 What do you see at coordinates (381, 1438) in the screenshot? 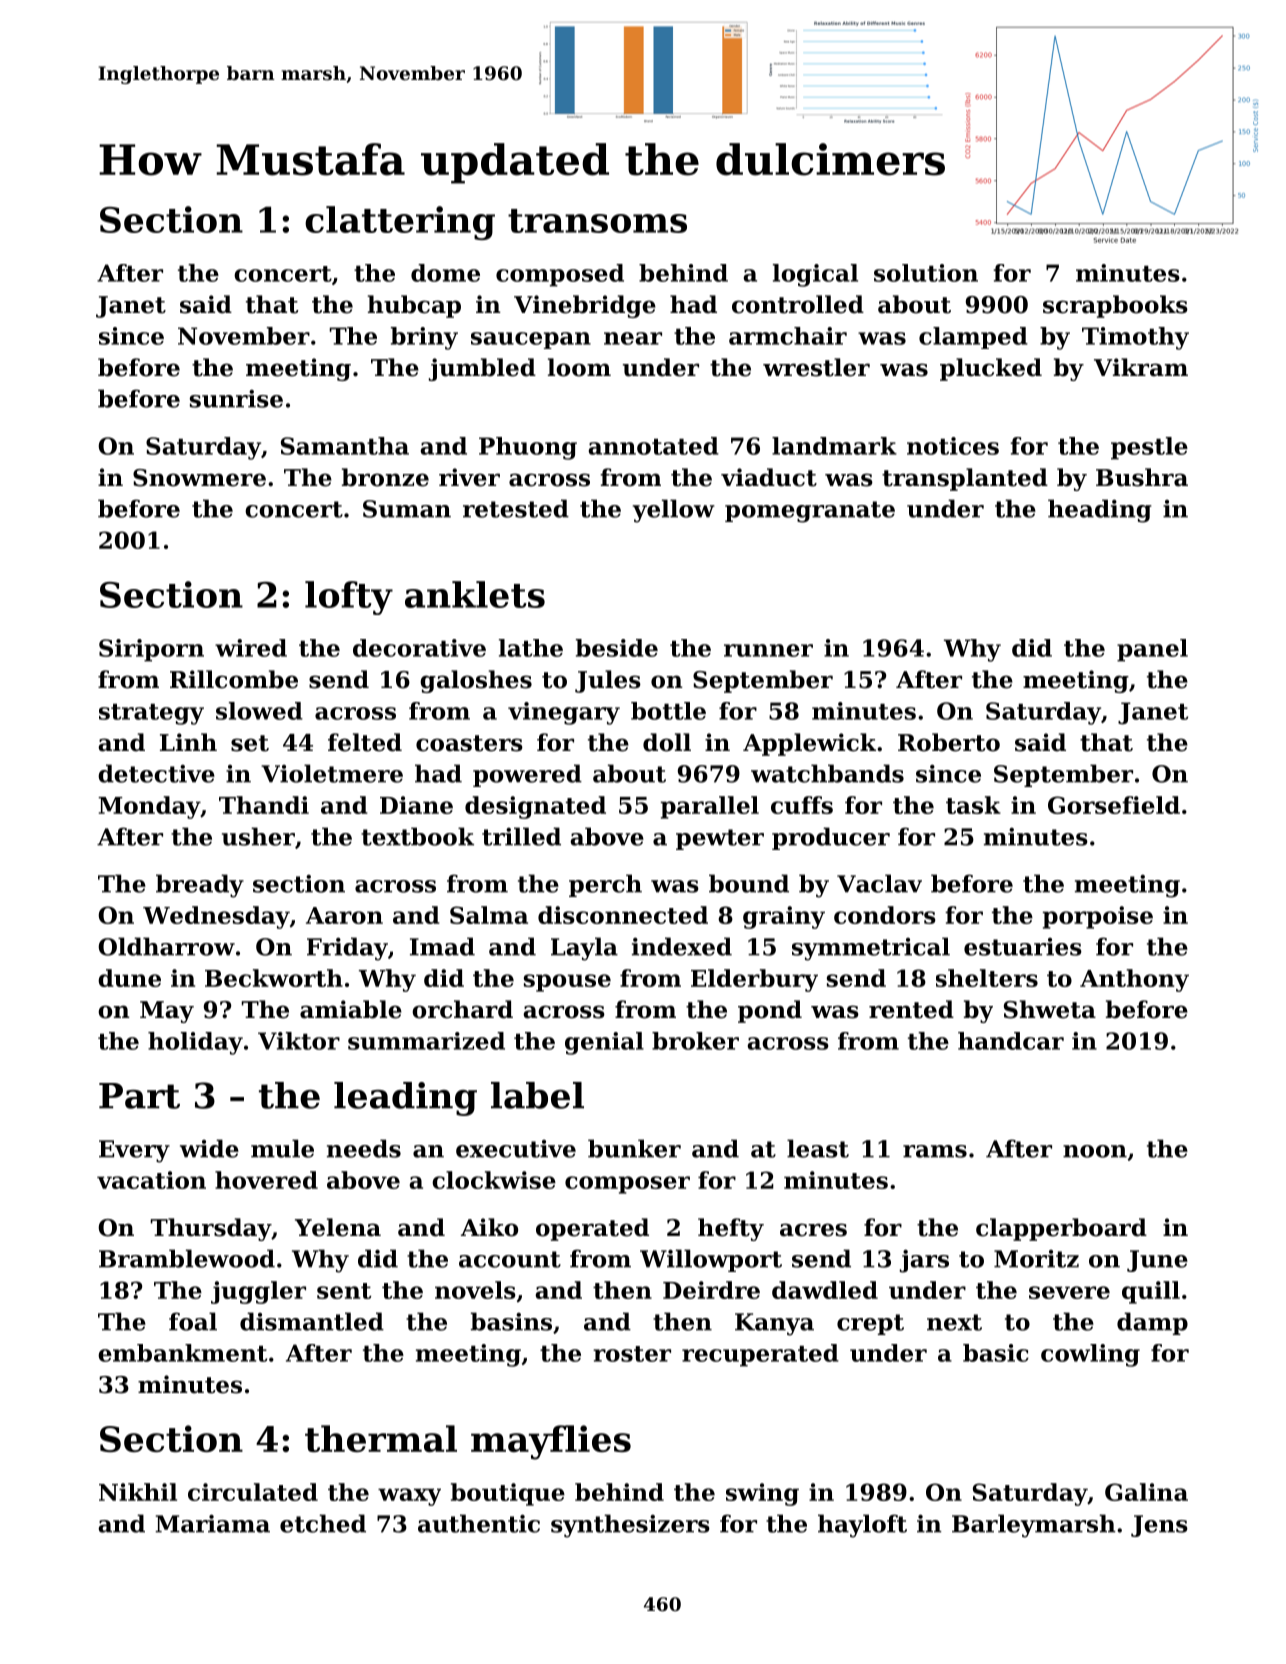
I see `thermal` at bounding box center [381, 1438].
